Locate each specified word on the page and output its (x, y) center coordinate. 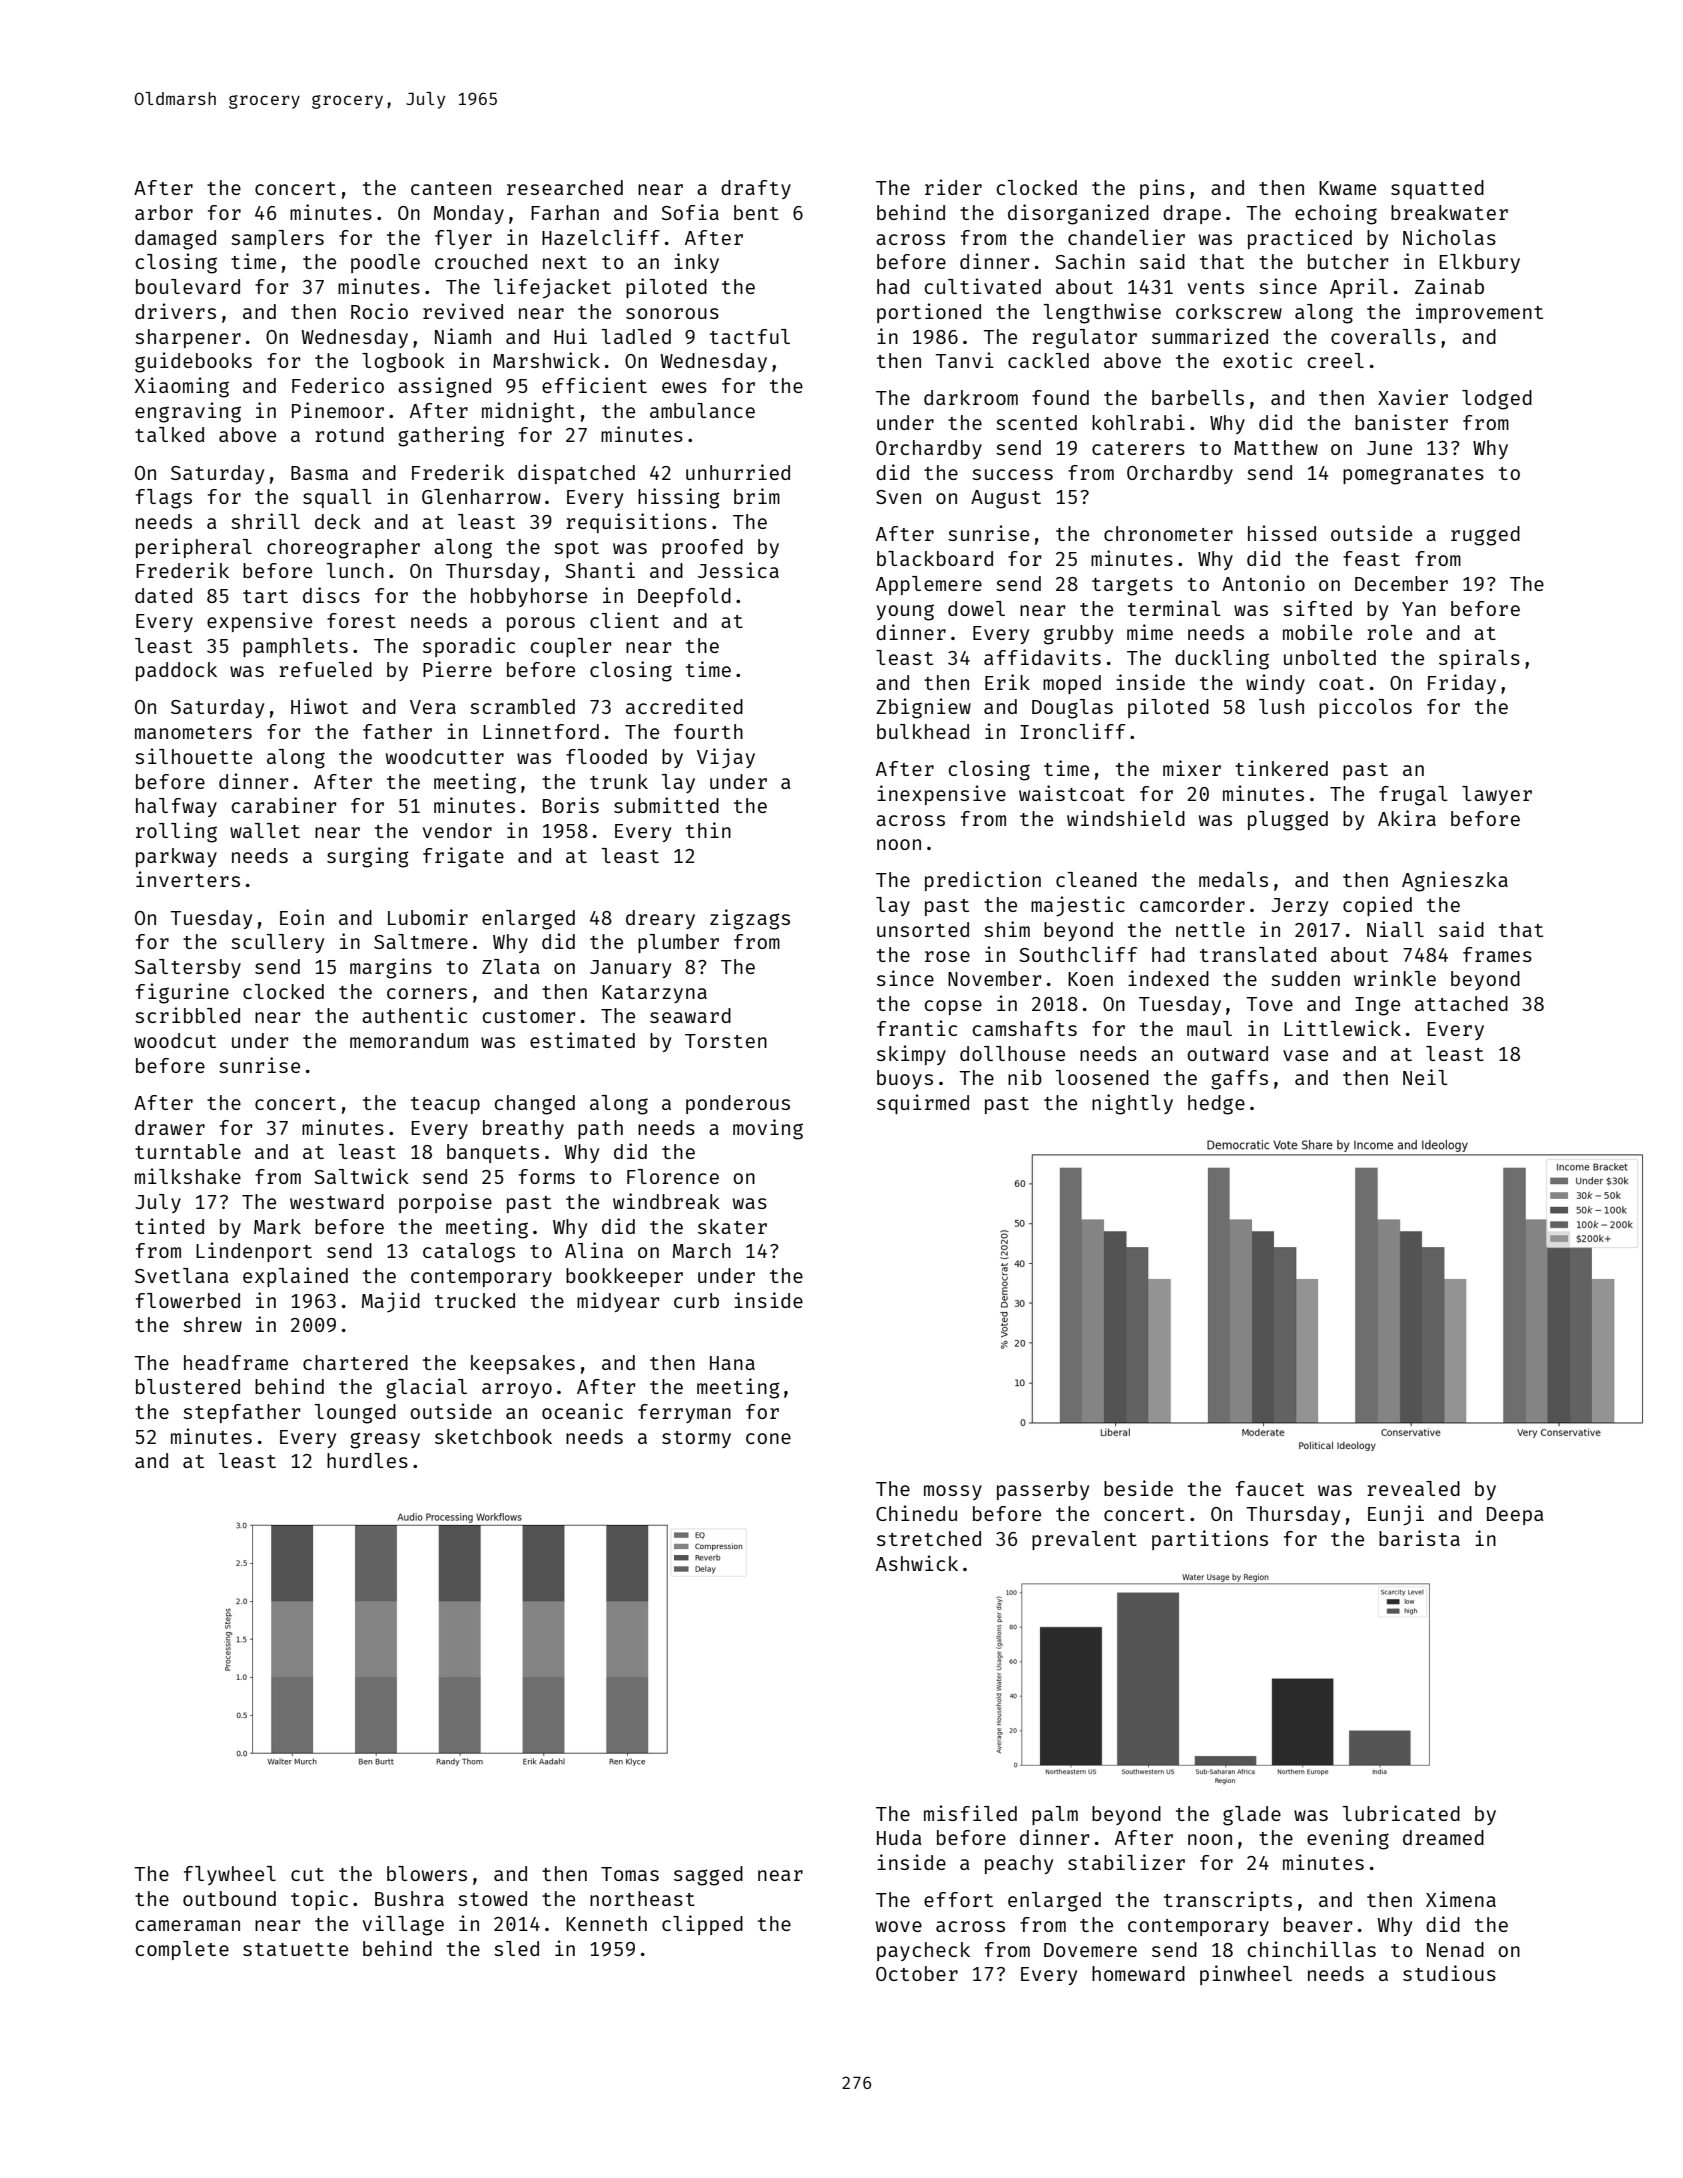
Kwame (1347, 188)
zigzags (750, 919)
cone (768, 1438)
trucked (475, 1300)
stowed (492, 1898)
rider (953, 187)
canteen (451, 188)
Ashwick (917, 1563)
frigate (463, 857)
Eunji (1396, 1515)
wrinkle (1395, 978)
